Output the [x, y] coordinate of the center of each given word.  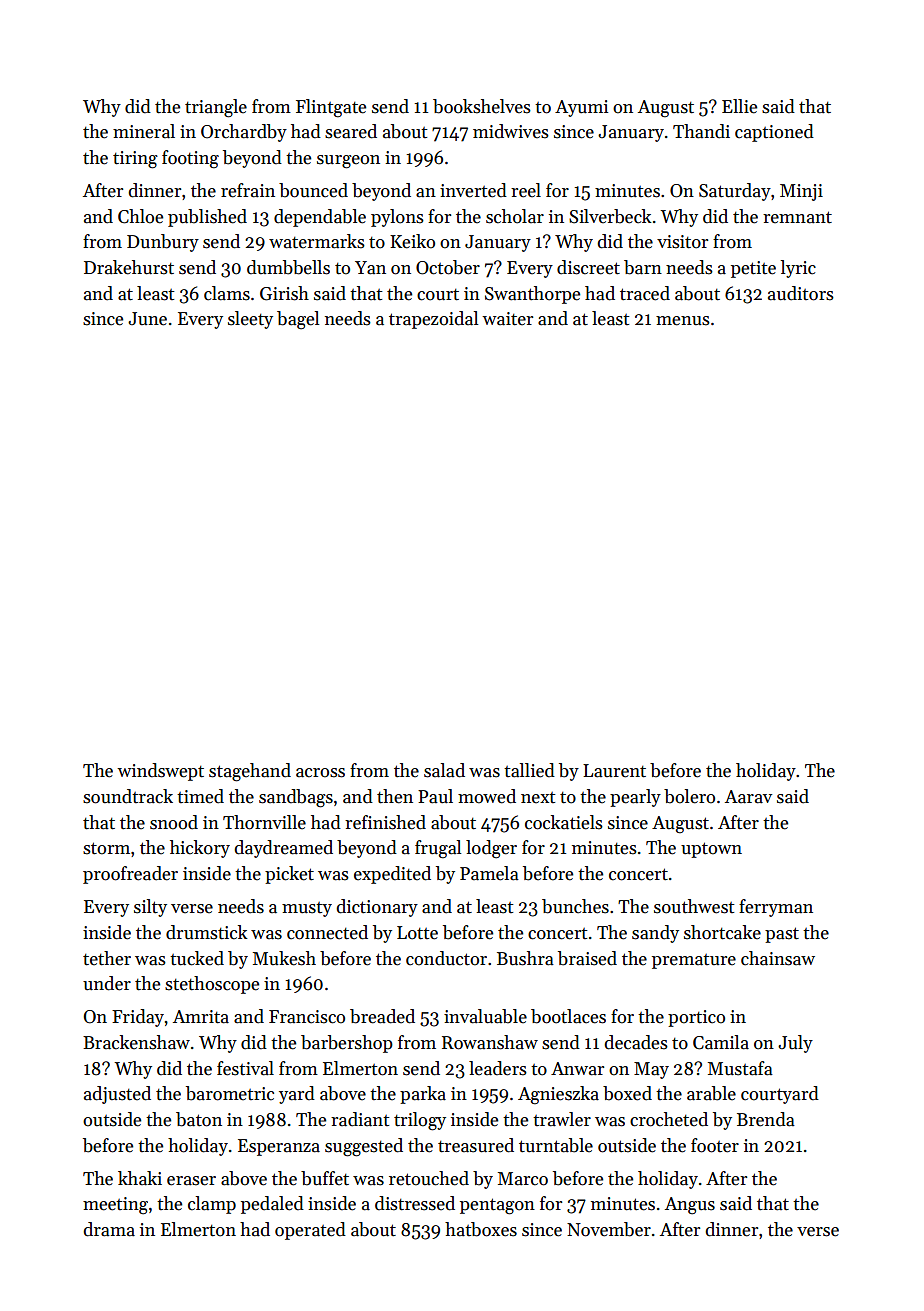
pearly [635, 798]
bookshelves [482, 106]
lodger [491, 849]
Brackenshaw [136, 1042]
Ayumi [581, 108]
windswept [160, 772]
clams [227, 293]
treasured [476, 1145]
